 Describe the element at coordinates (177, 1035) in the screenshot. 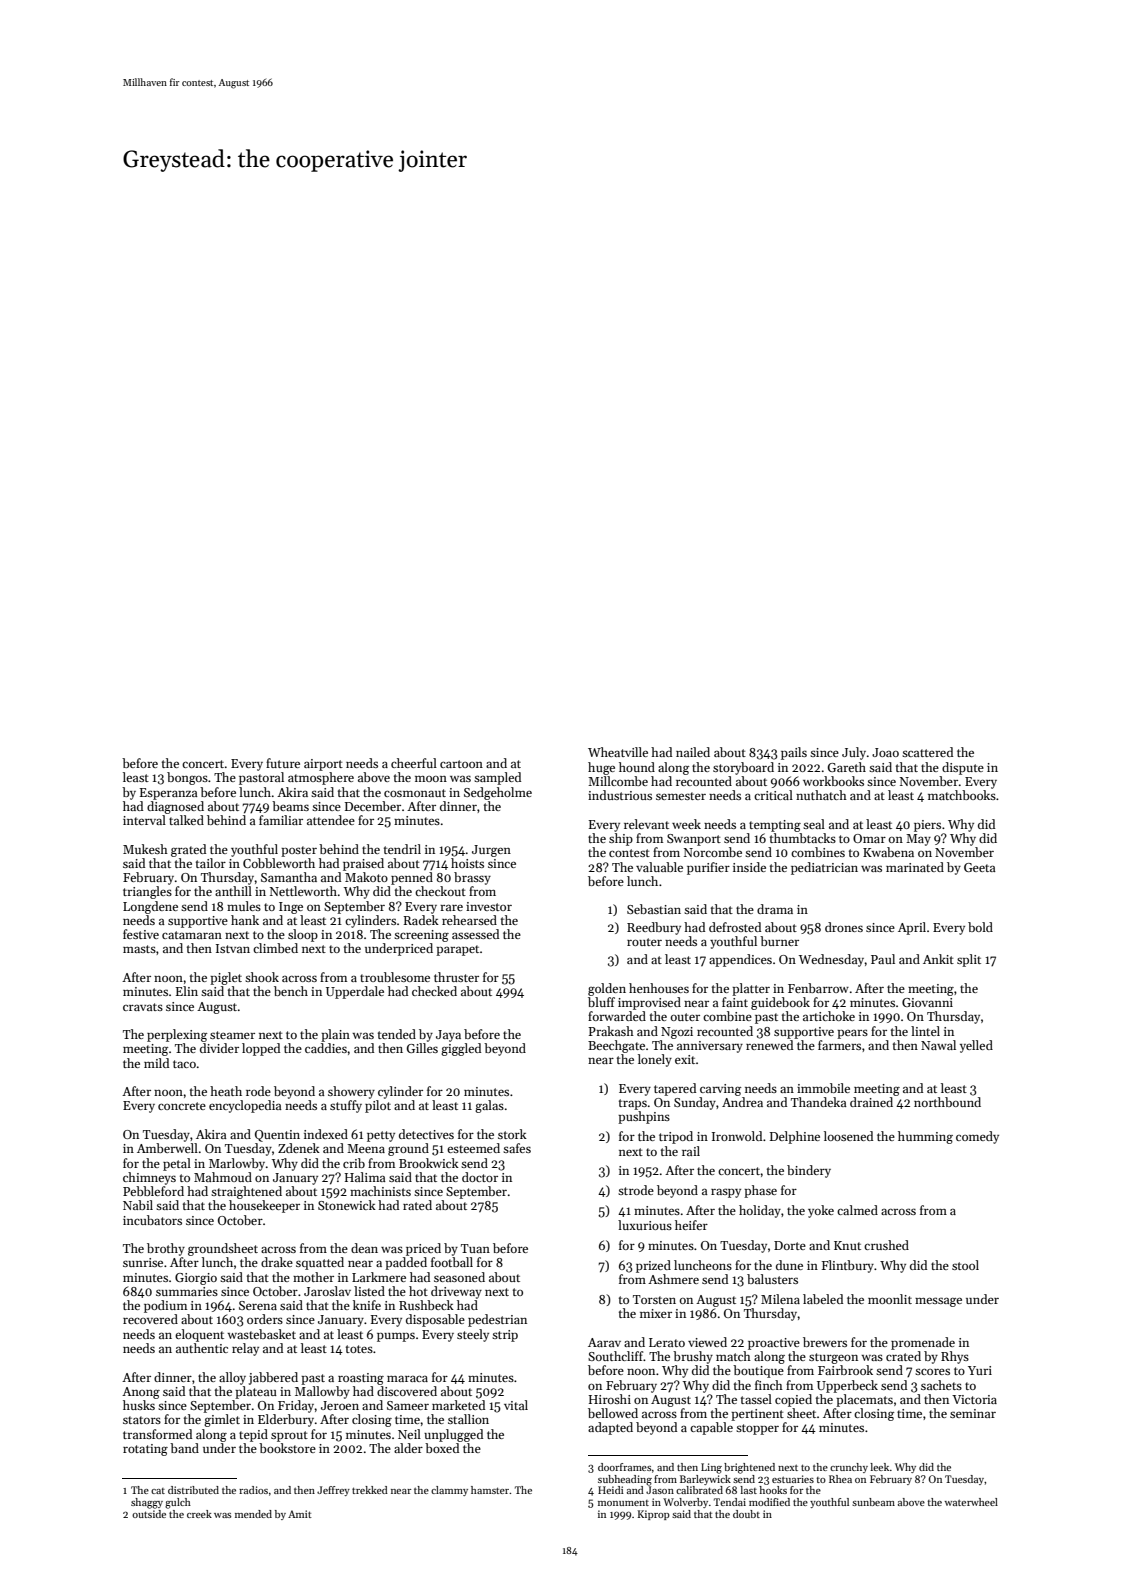

I see `perplexing` at that location.
